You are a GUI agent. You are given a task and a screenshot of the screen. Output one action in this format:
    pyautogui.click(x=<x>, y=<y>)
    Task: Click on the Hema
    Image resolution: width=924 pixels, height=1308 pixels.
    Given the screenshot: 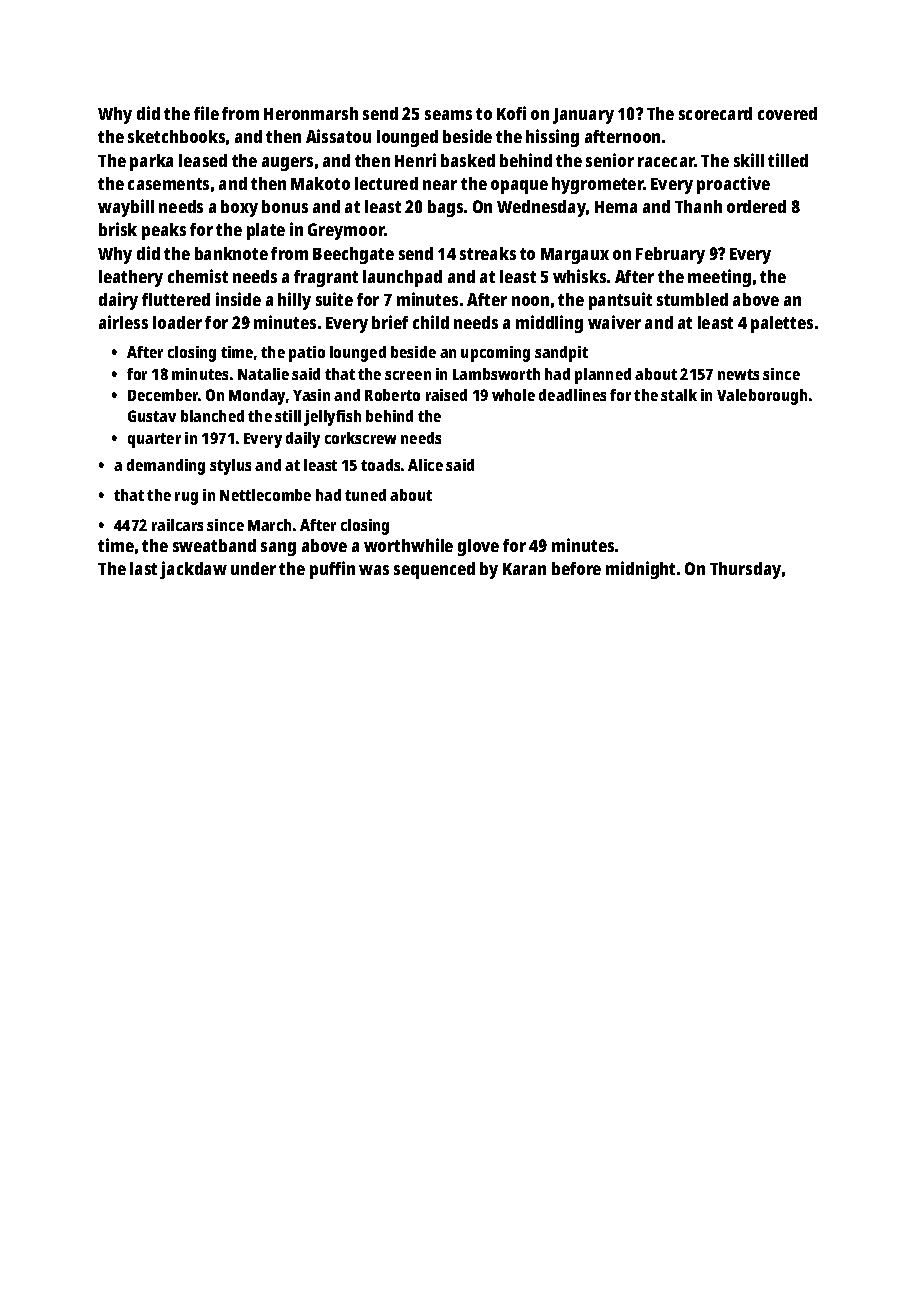 What is the action you would take?
    pyautogui.click(x=616, y=207)
